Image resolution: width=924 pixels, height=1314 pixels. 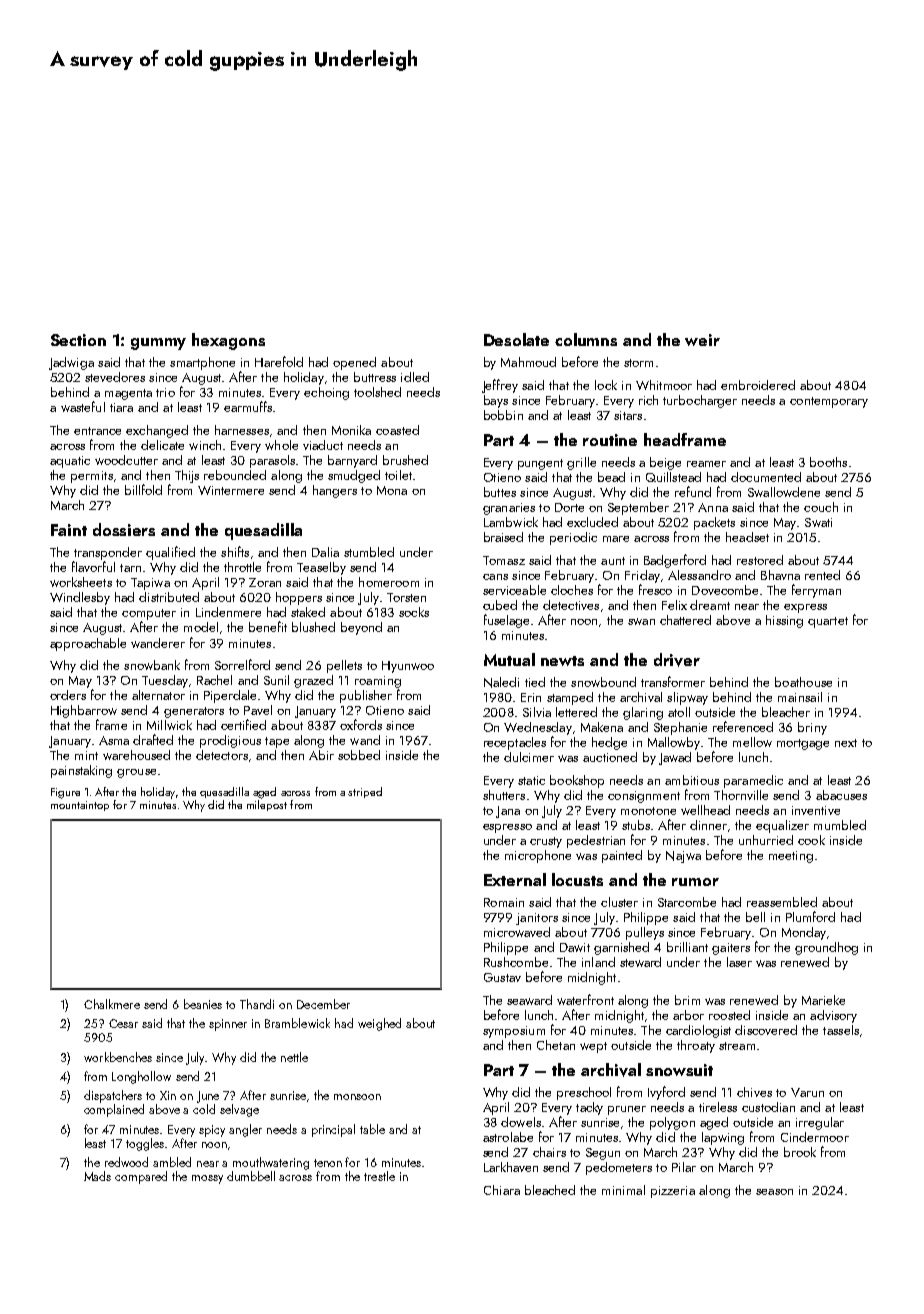 What do you see at coordinates (710, 605) in the screenshot?
I see `dreamt` at bounding box center [710, 605].
